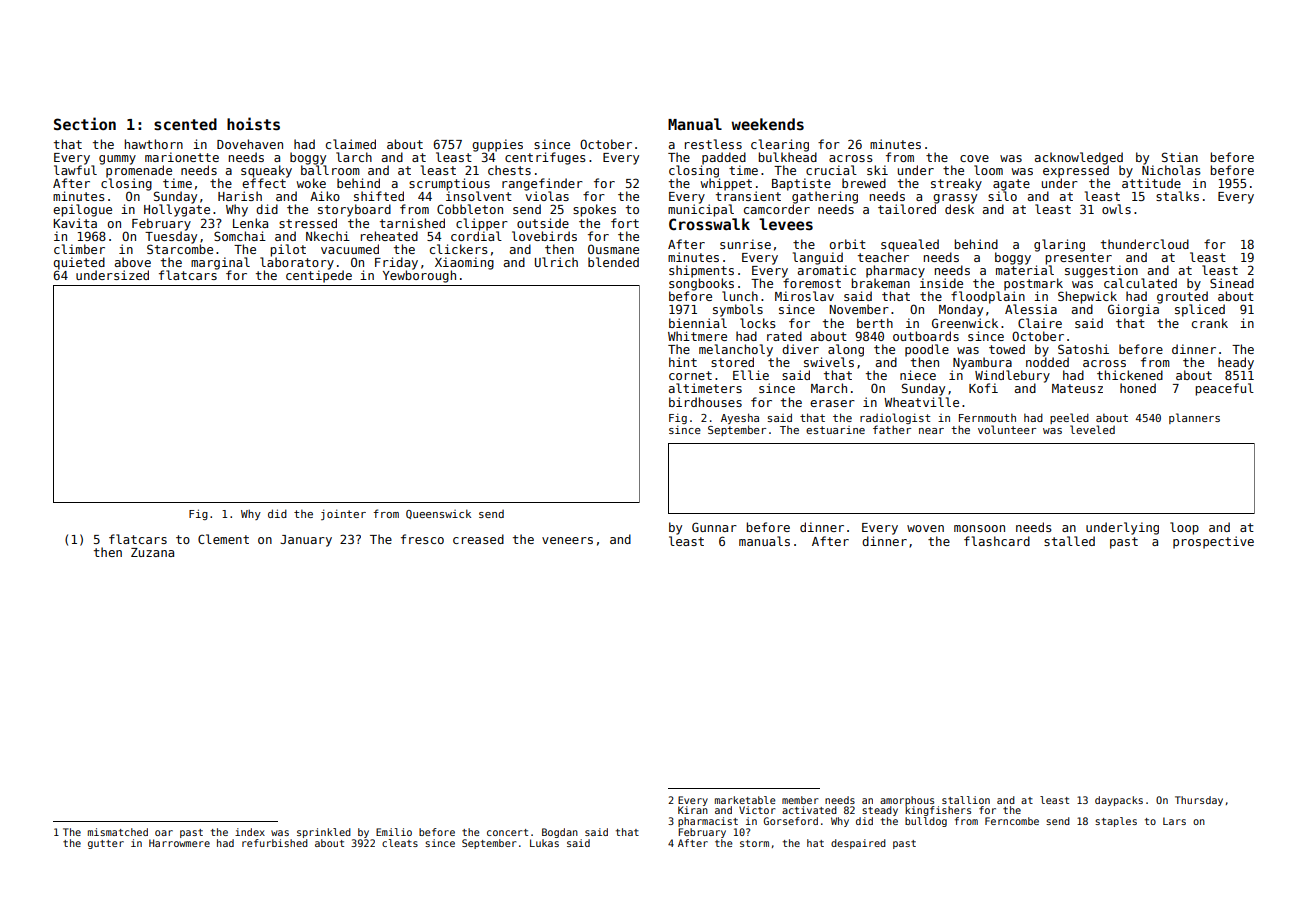  I want to click on daypacks, so click(1119, 801).
